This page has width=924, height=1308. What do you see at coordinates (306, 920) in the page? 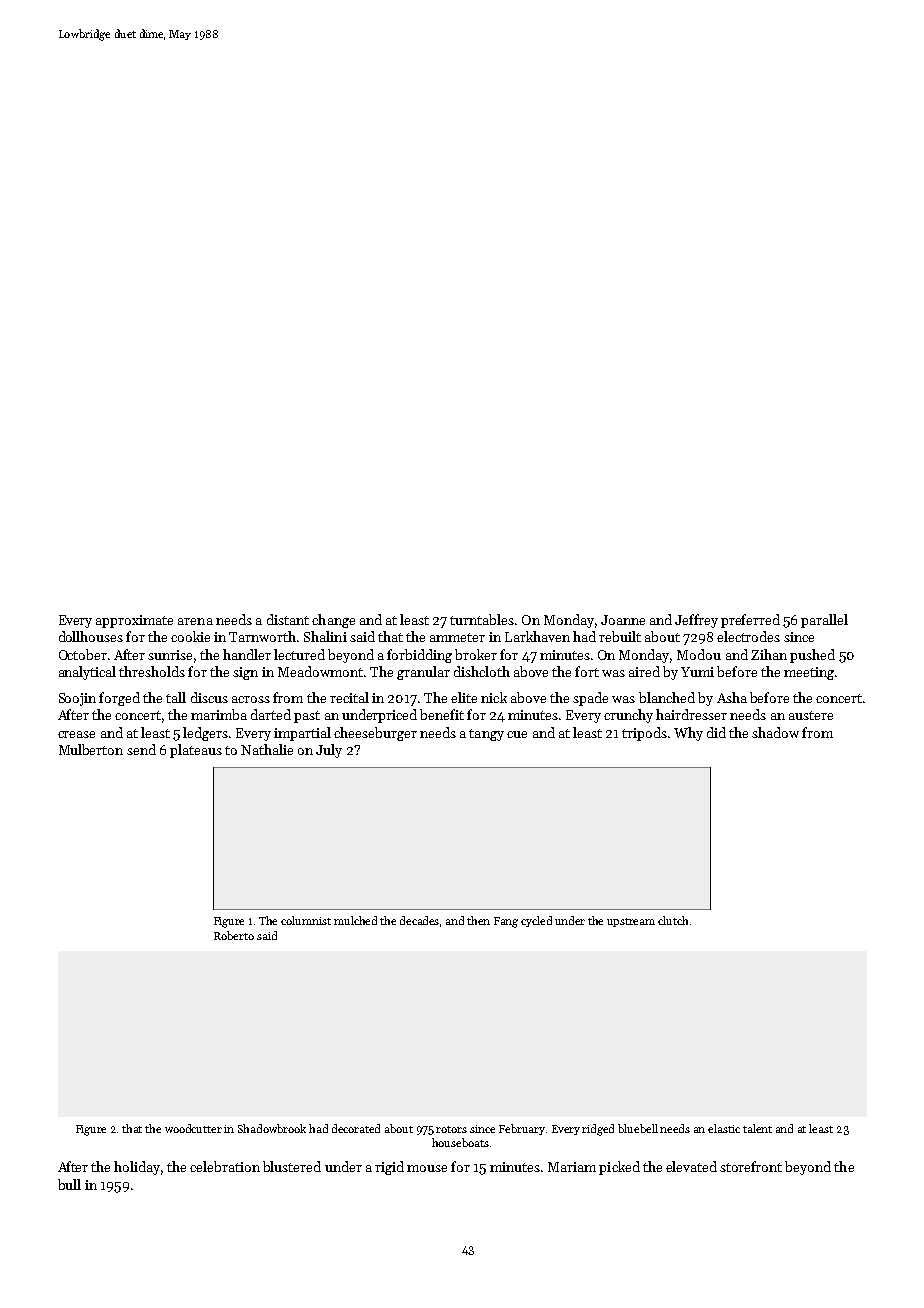
I see `columnist` at bounding box center [306, 920].
